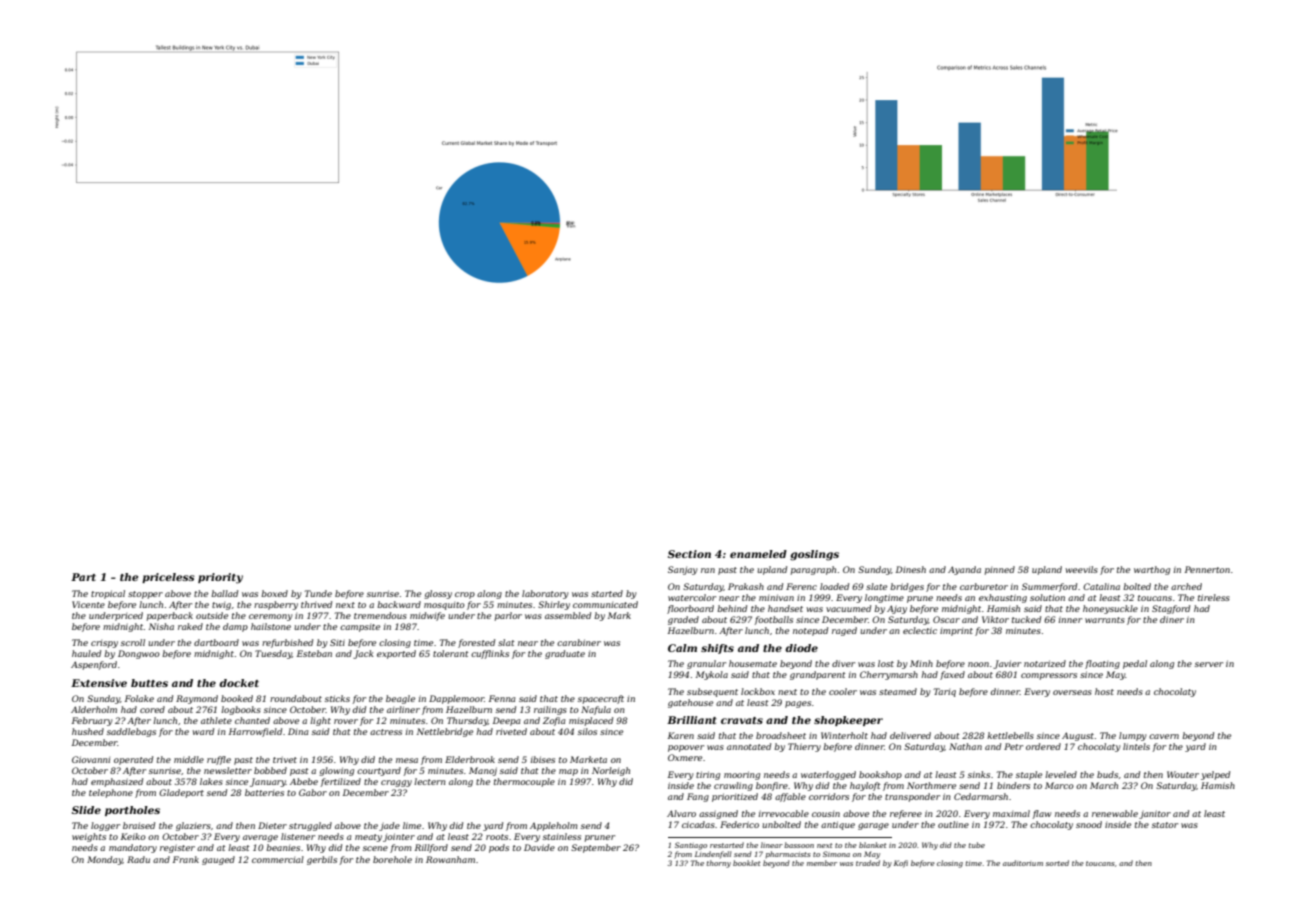 Image resolution: width=1308 pixels, height=924 pixels. I want to click on sticks, so click(337, 698).
